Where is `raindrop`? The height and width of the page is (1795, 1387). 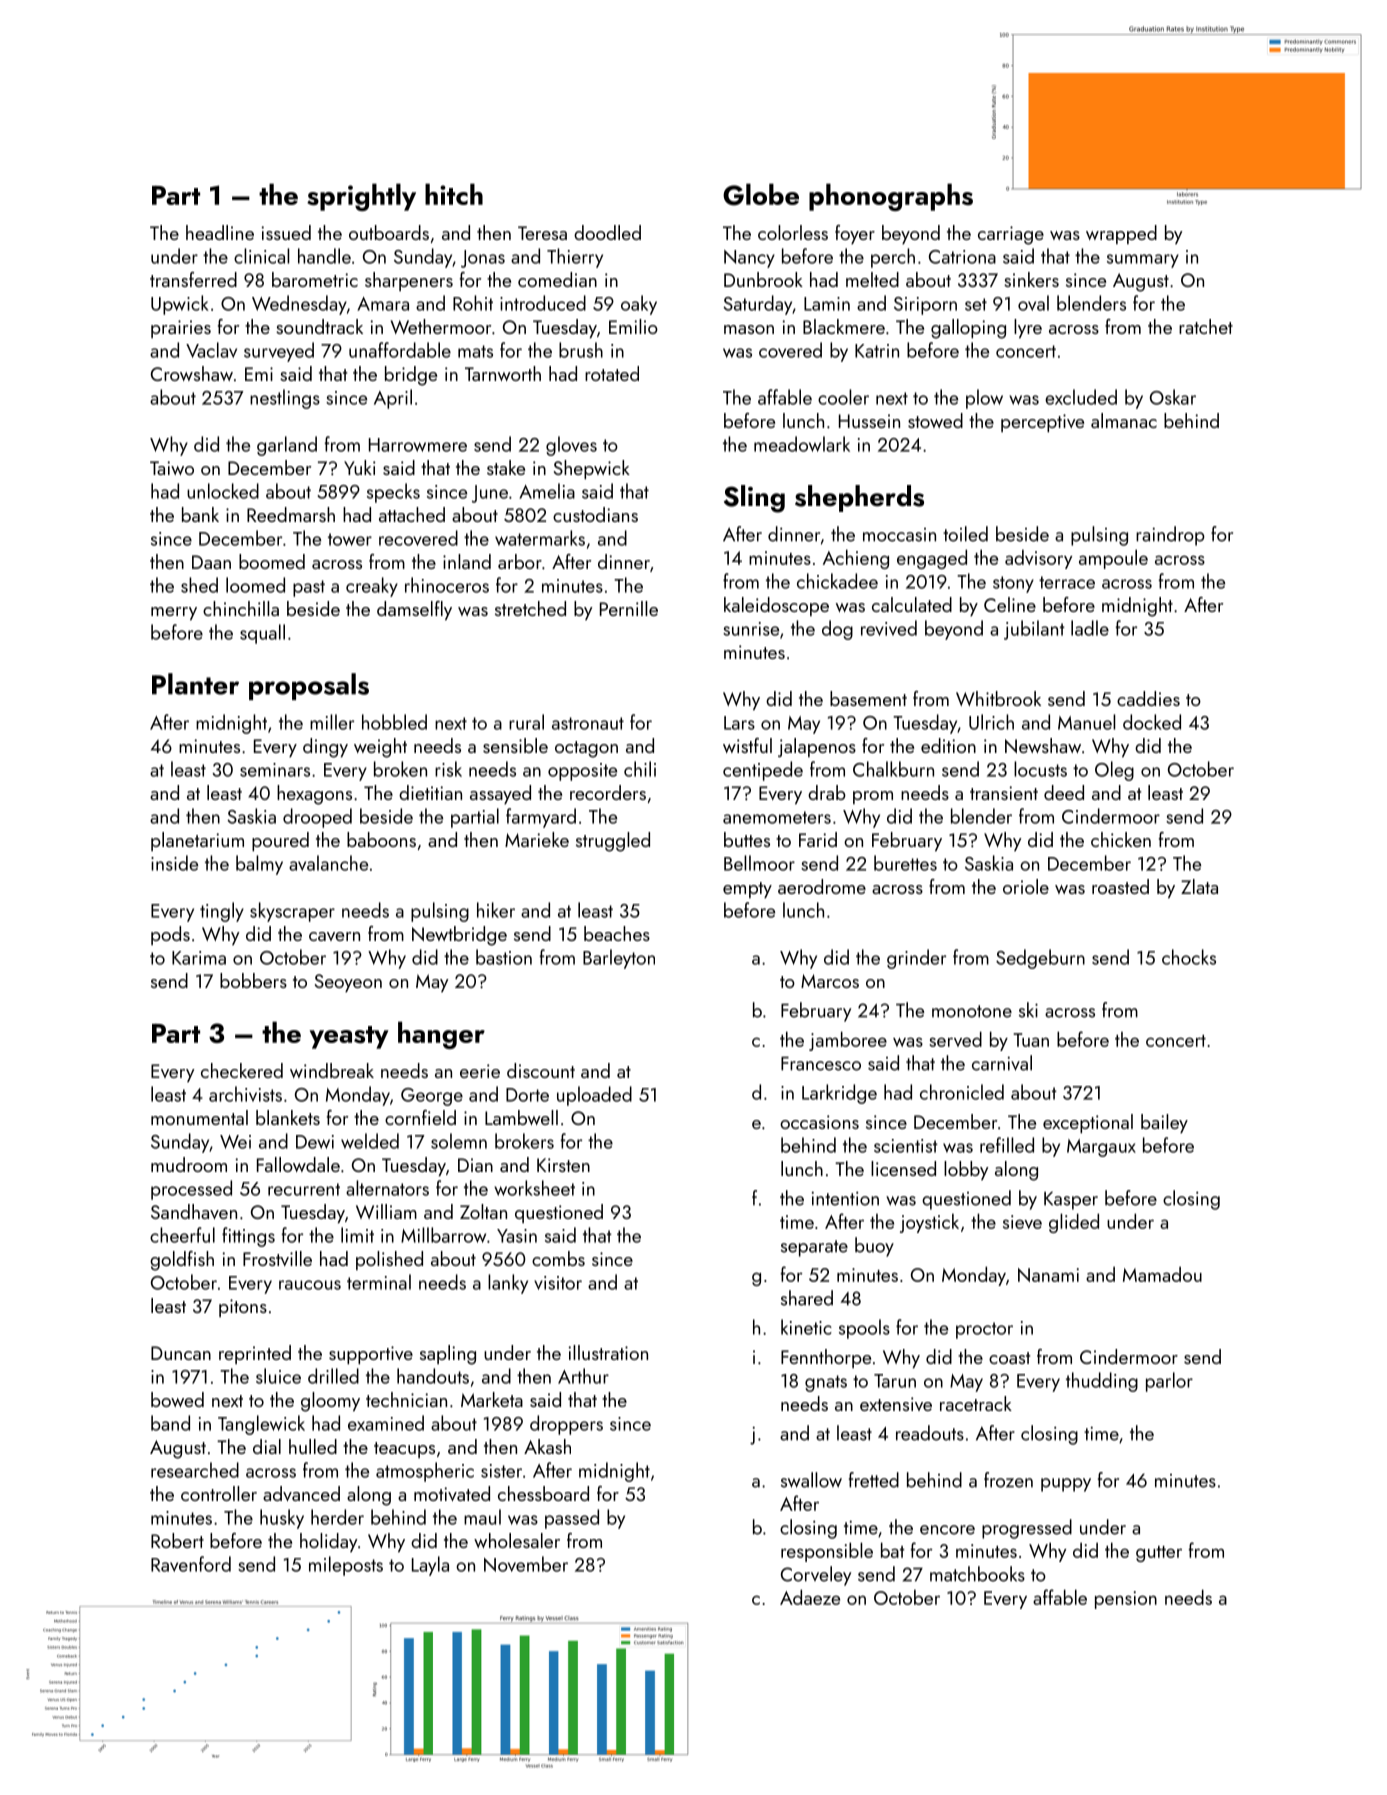
raindrop is located at coordinates (1170, 536).
